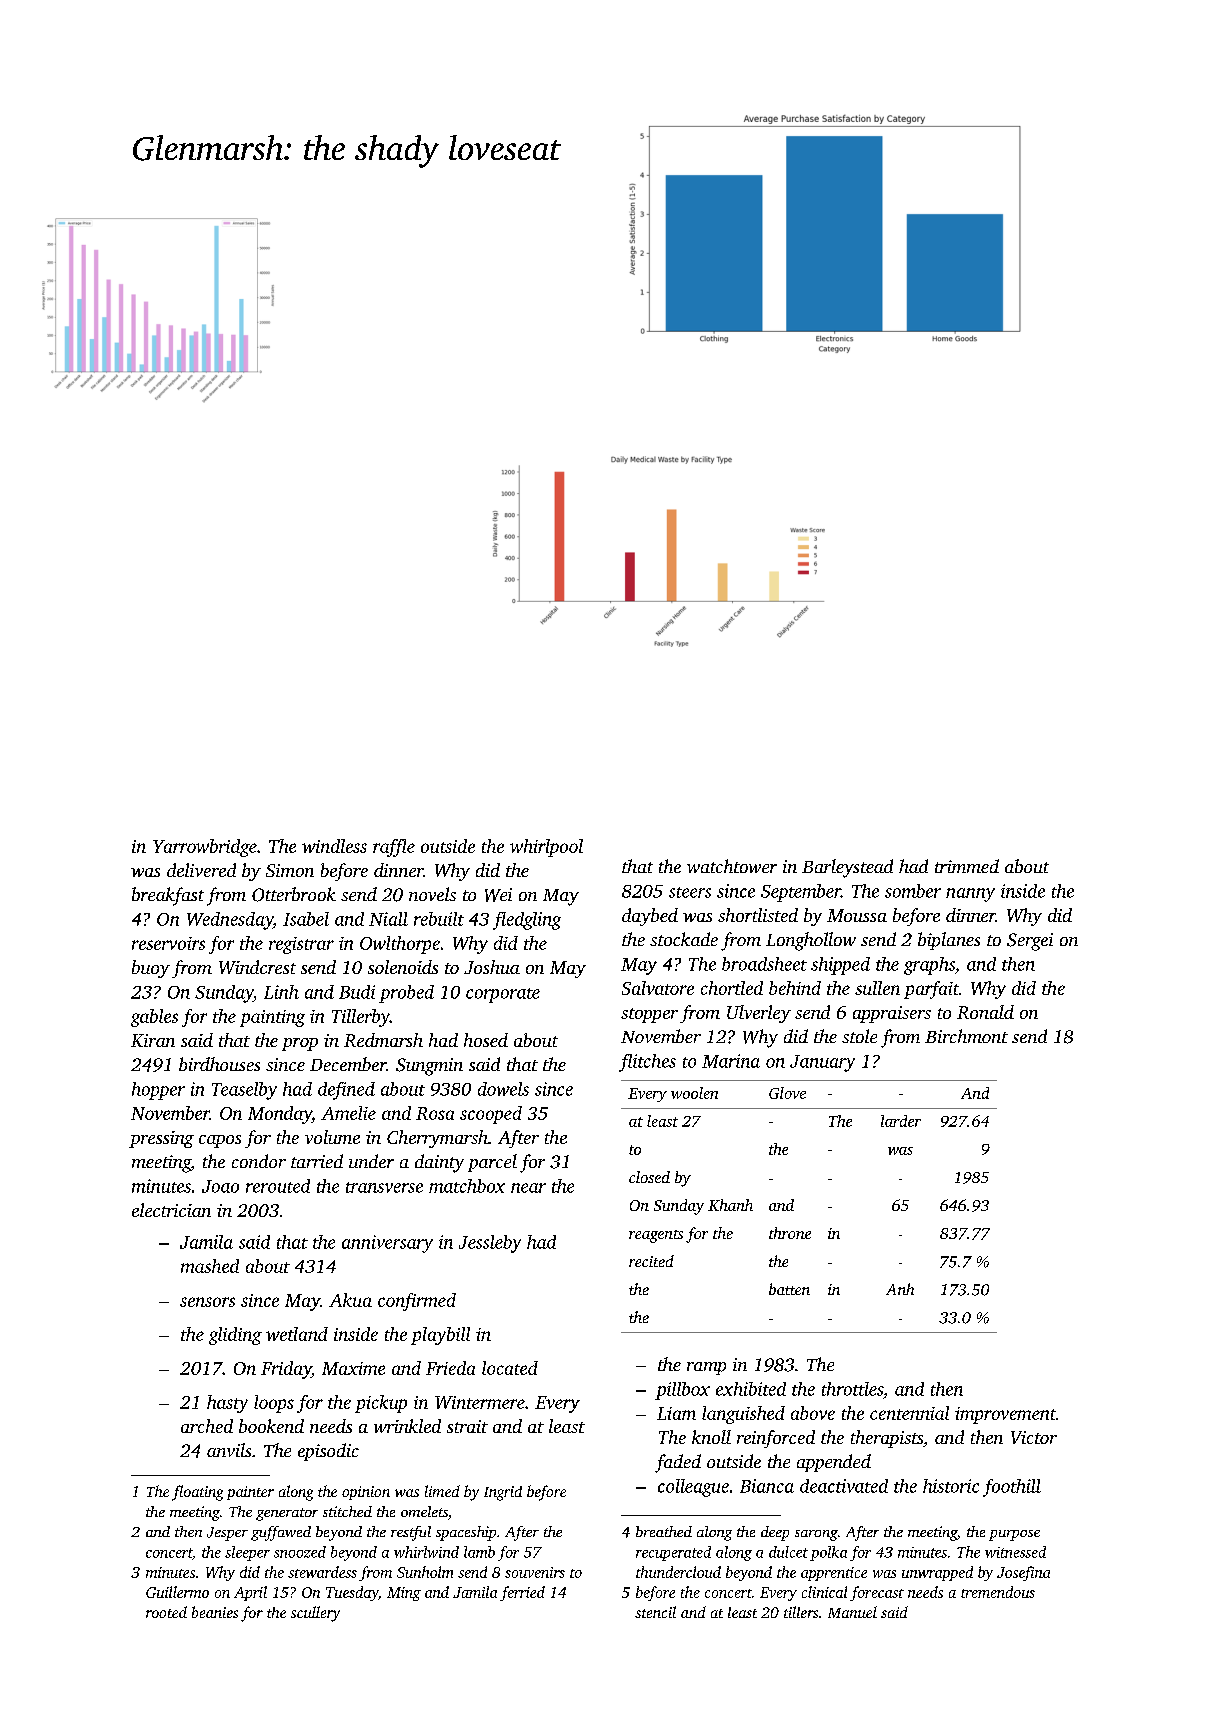 The image size is (1211, 1713). Describe the element at coordinates (967, 866) in the screenshot. I see `trimmed` at that location.
